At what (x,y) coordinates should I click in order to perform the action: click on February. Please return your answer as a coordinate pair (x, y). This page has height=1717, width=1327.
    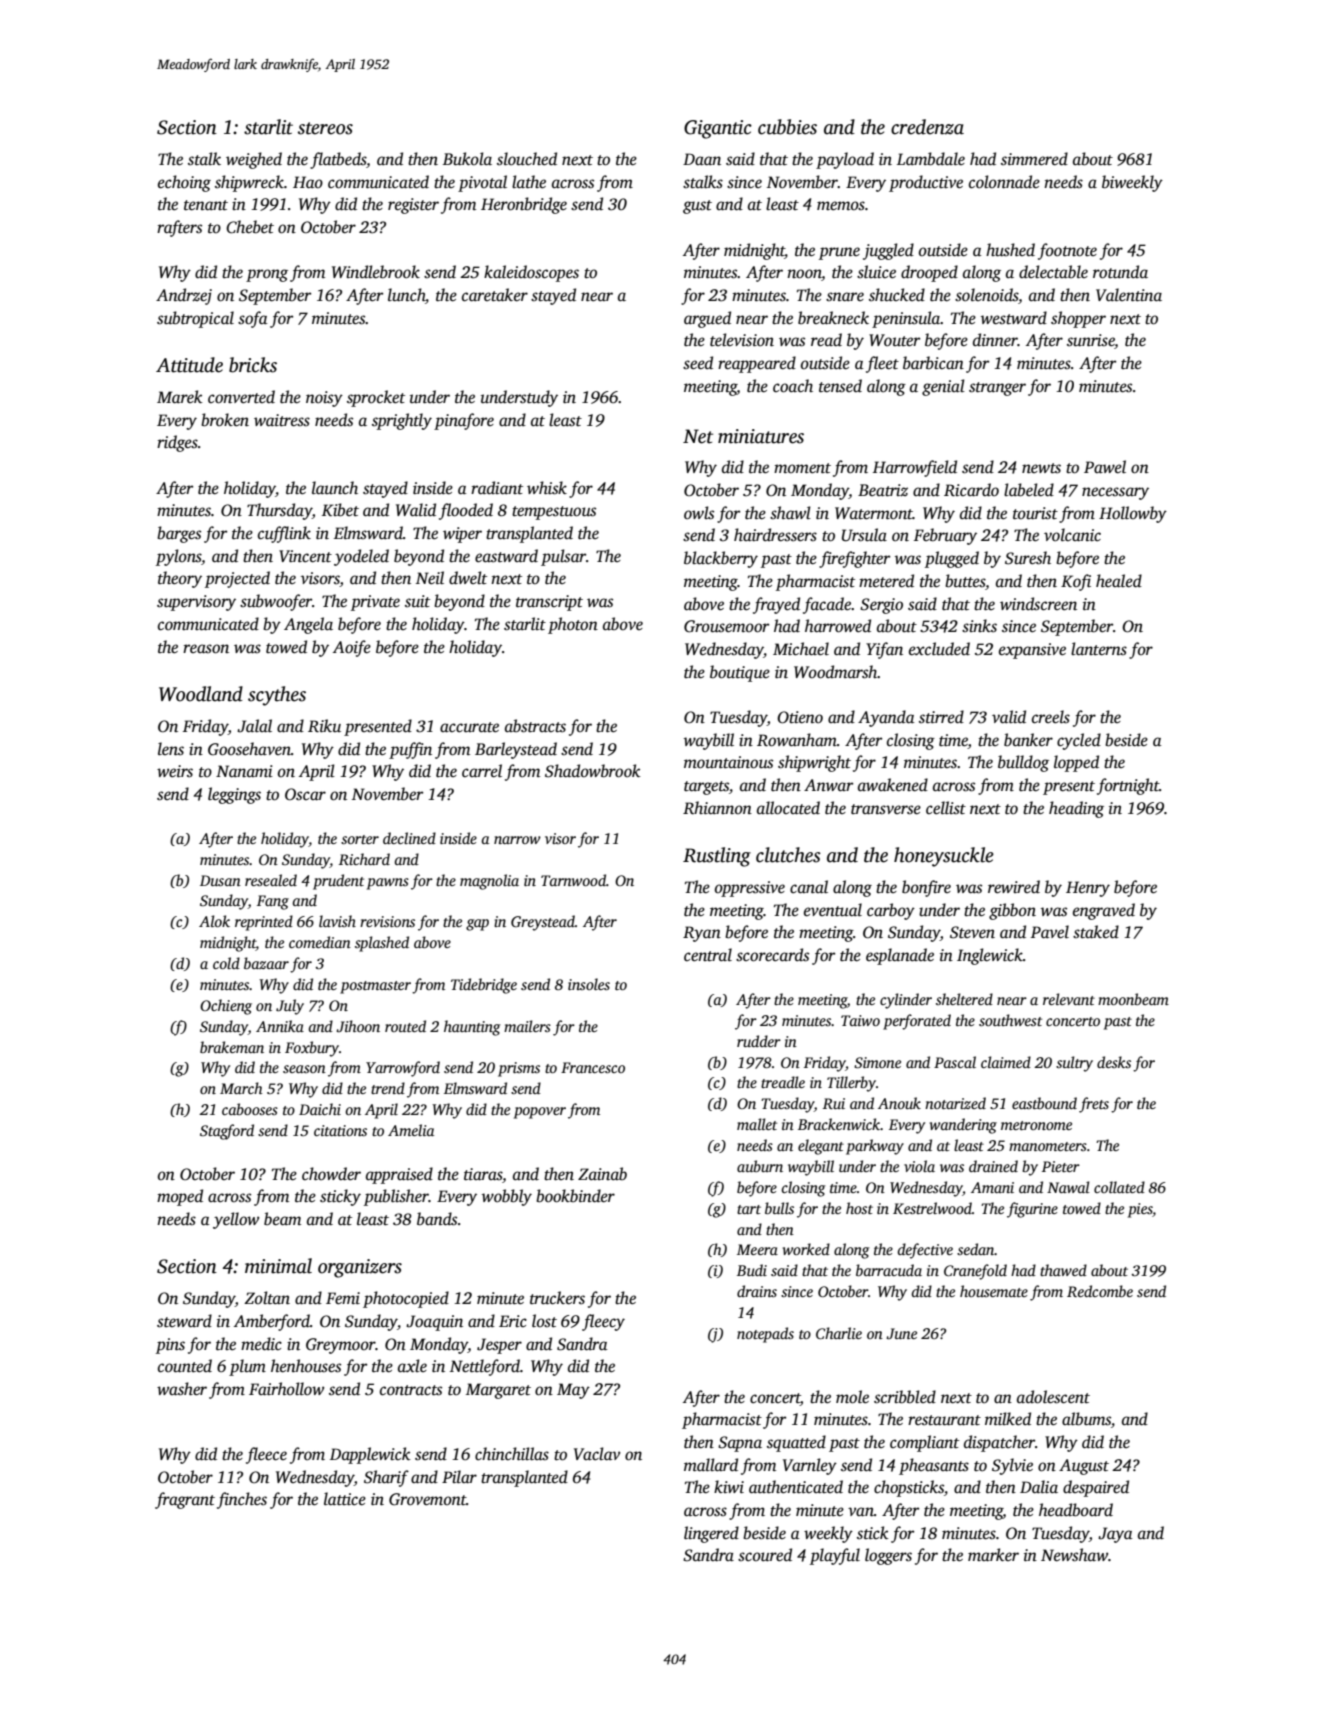
    Looking at the image, I should click on (945, 536).
